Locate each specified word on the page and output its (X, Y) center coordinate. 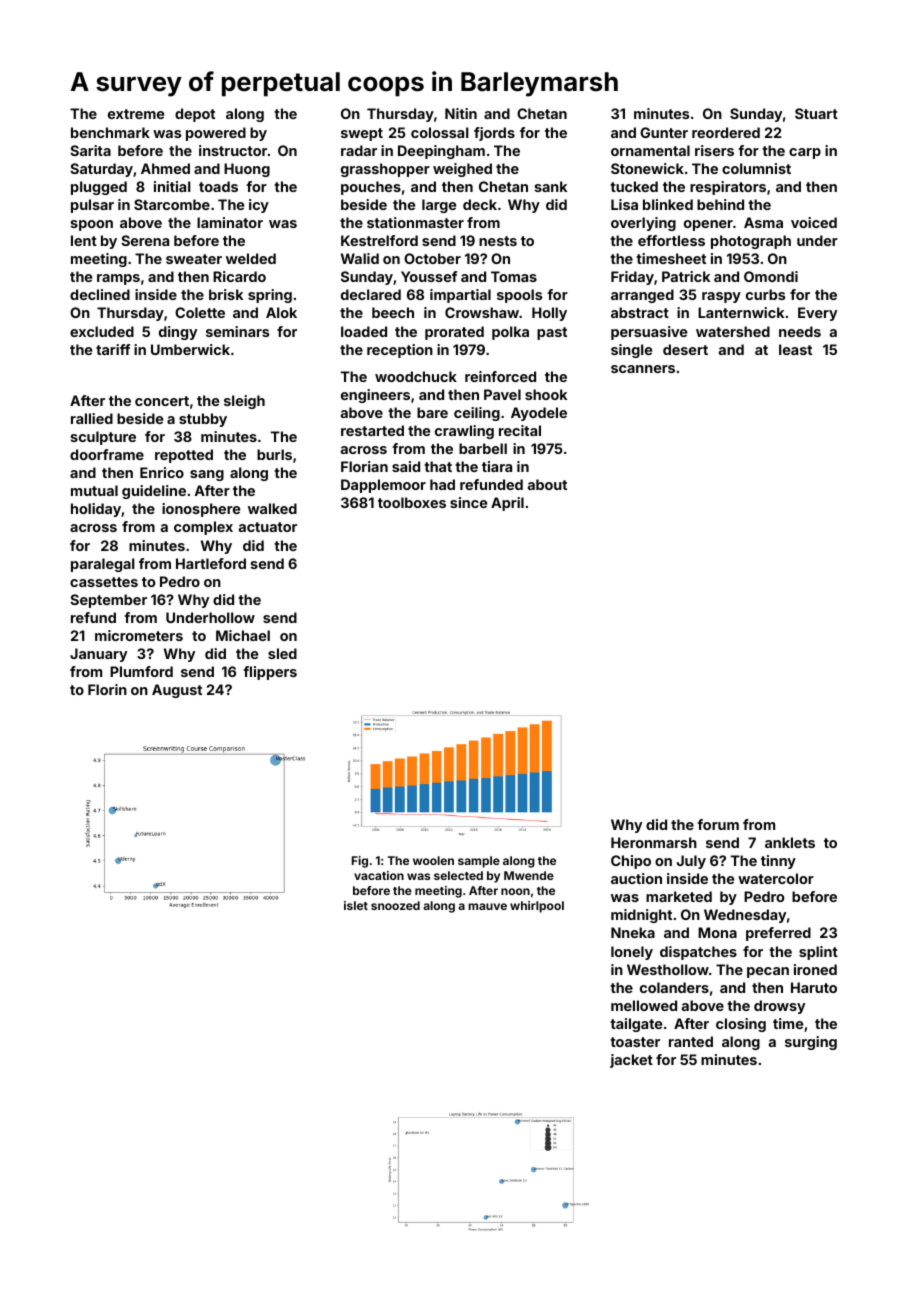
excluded (102, 331)
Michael (243, 635)
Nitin (461, 113)
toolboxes (412, 502)
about (547, 484)
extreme (136, 114)
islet (356, 905)
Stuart (816, 113)
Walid (360, 258)
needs (800, 331)
